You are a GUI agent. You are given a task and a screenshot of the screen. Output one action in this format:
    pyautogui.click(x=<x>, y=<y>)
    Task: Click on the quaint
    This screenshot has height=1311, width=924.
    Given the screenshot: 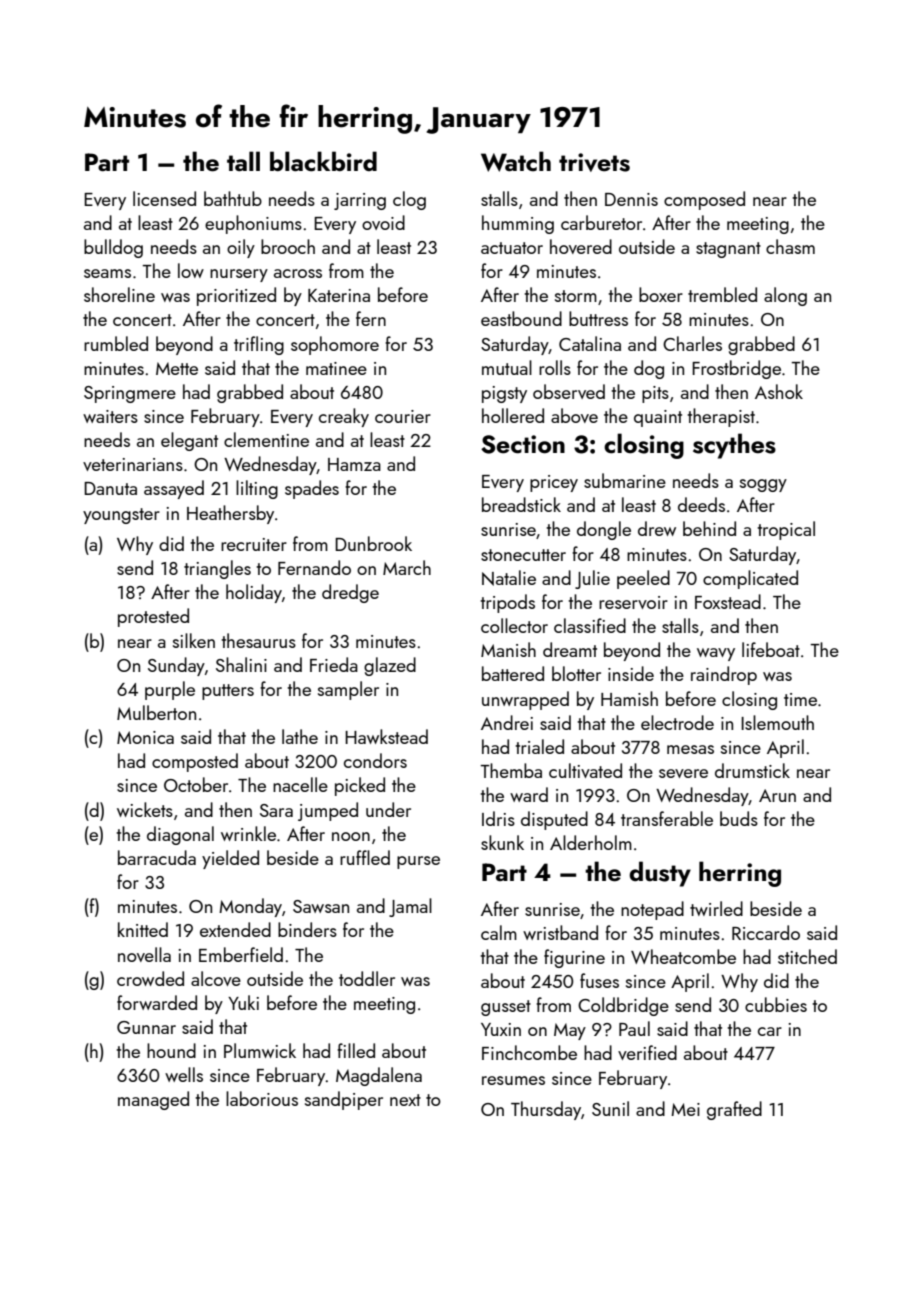 What is the action you would take?
    pyautogui.click(x=658, y=418)
